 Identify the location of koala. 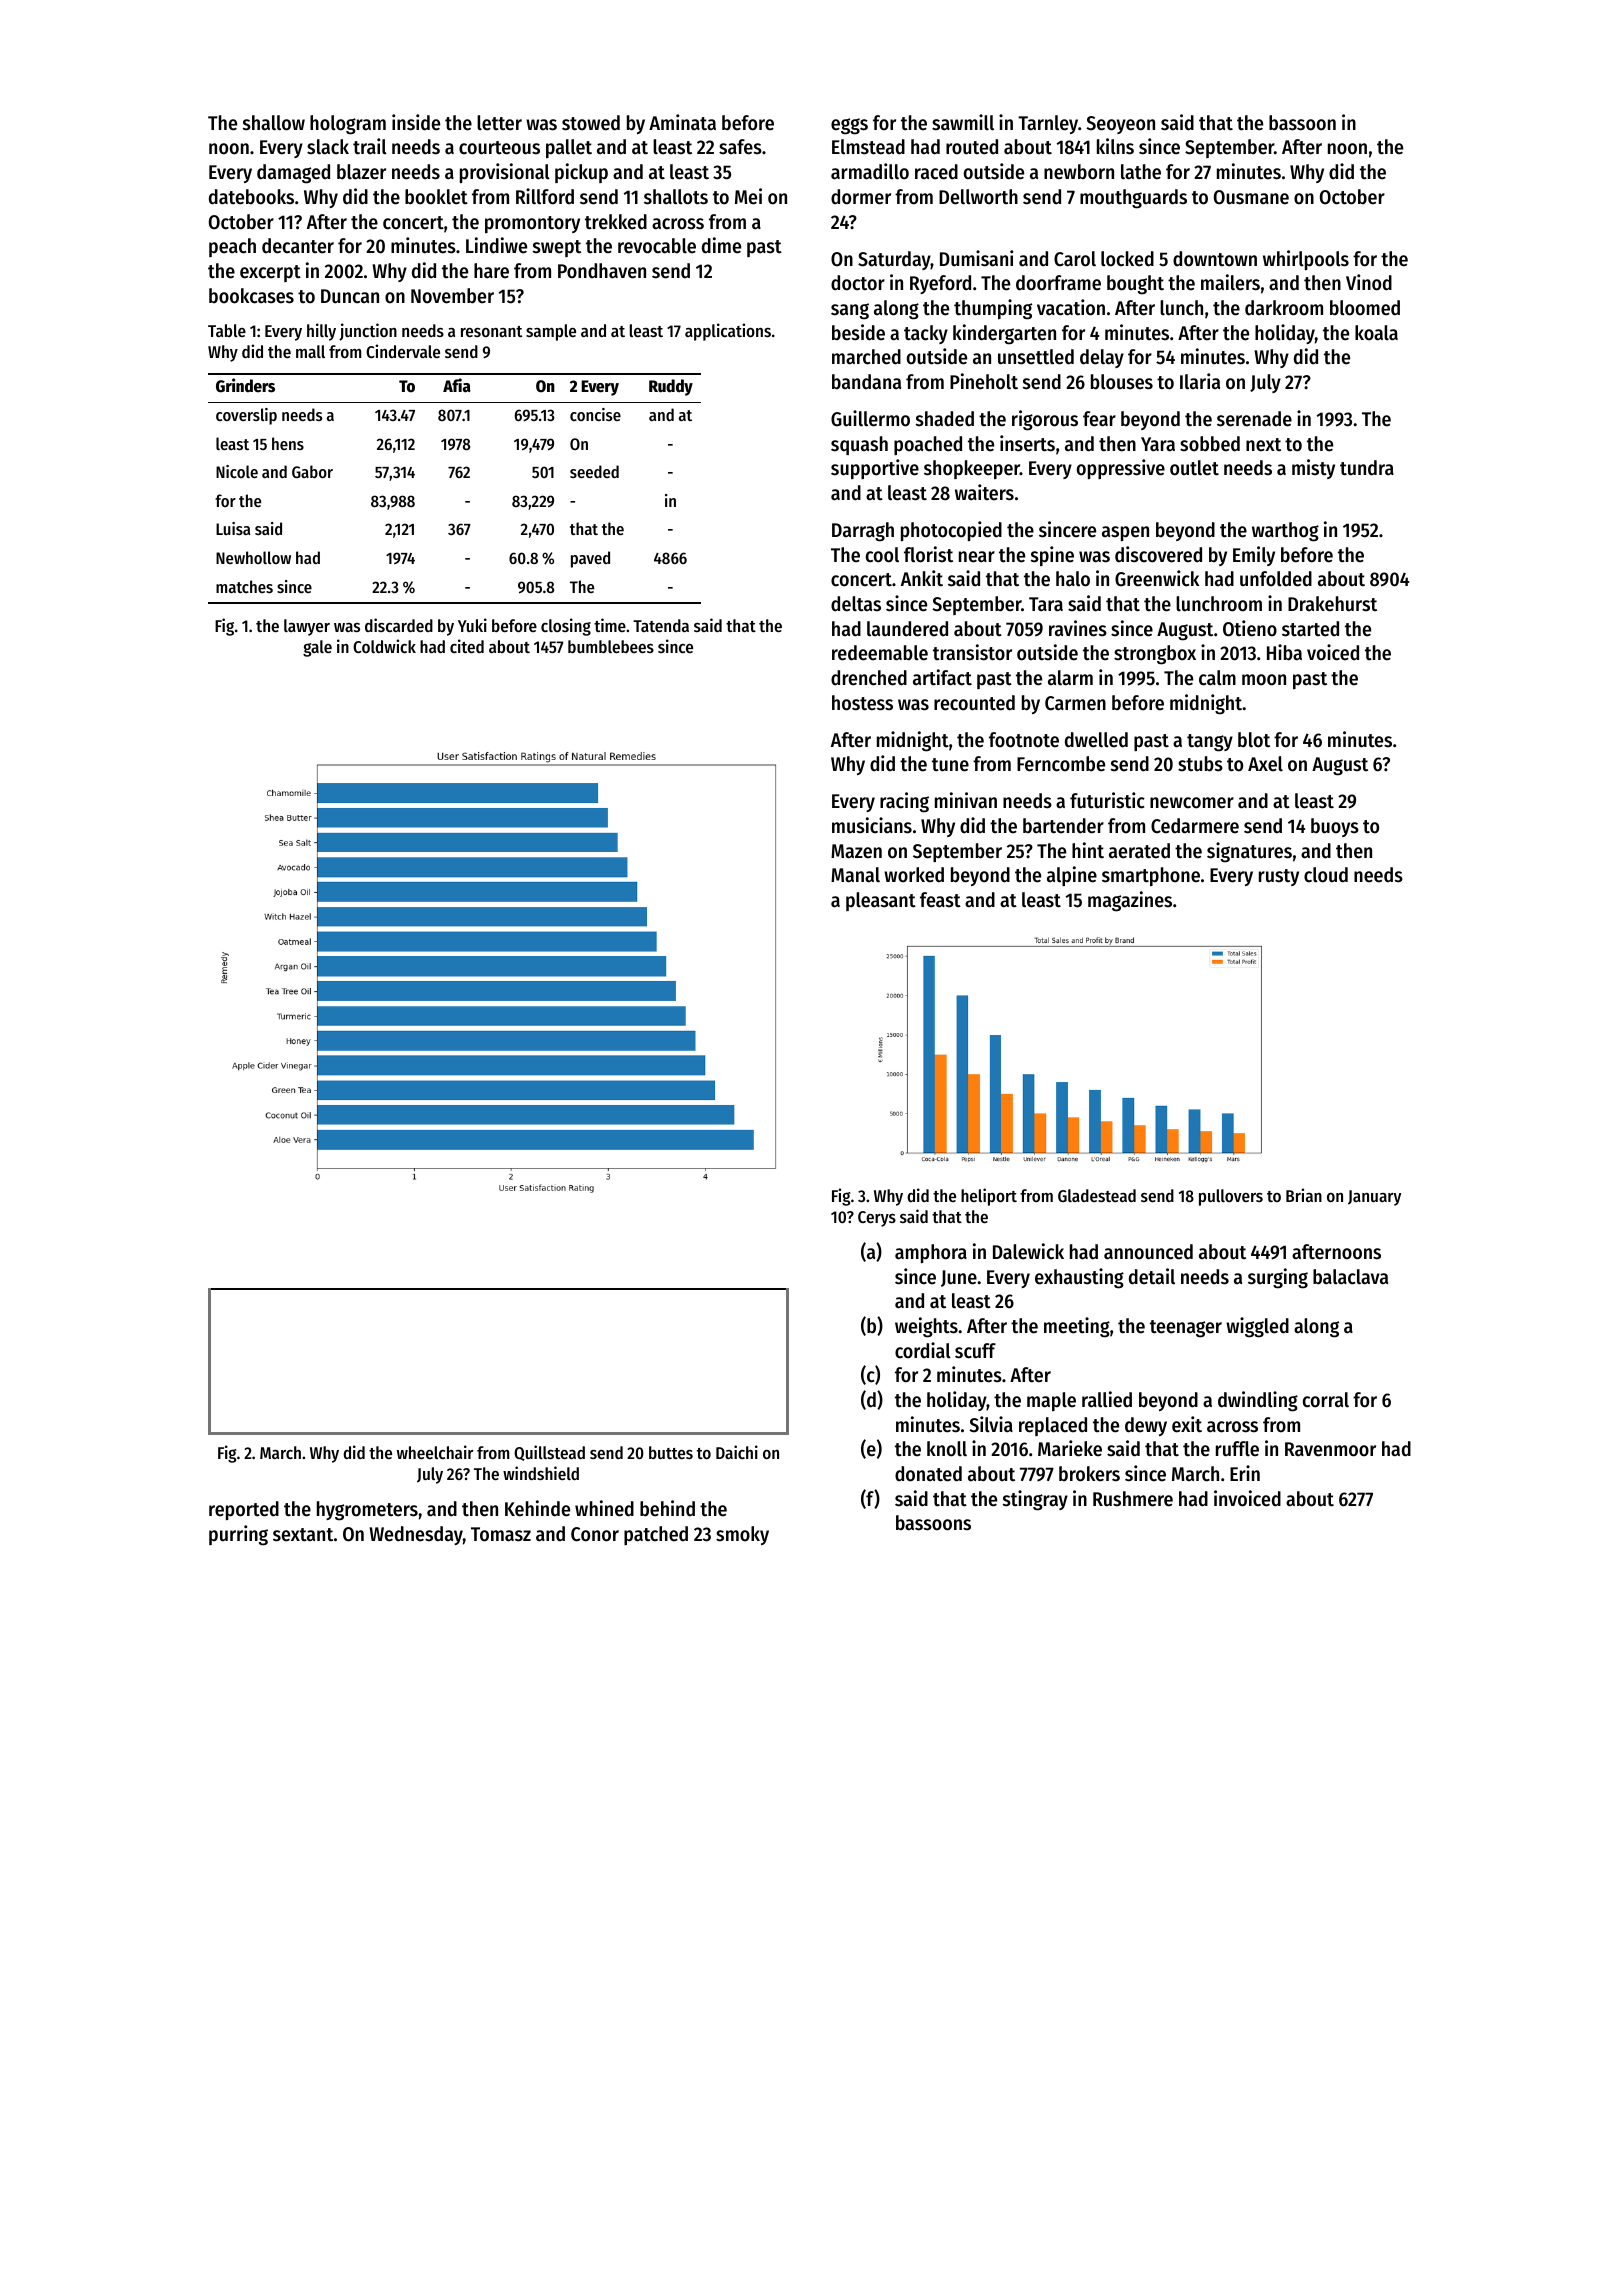
(1376, 333).
